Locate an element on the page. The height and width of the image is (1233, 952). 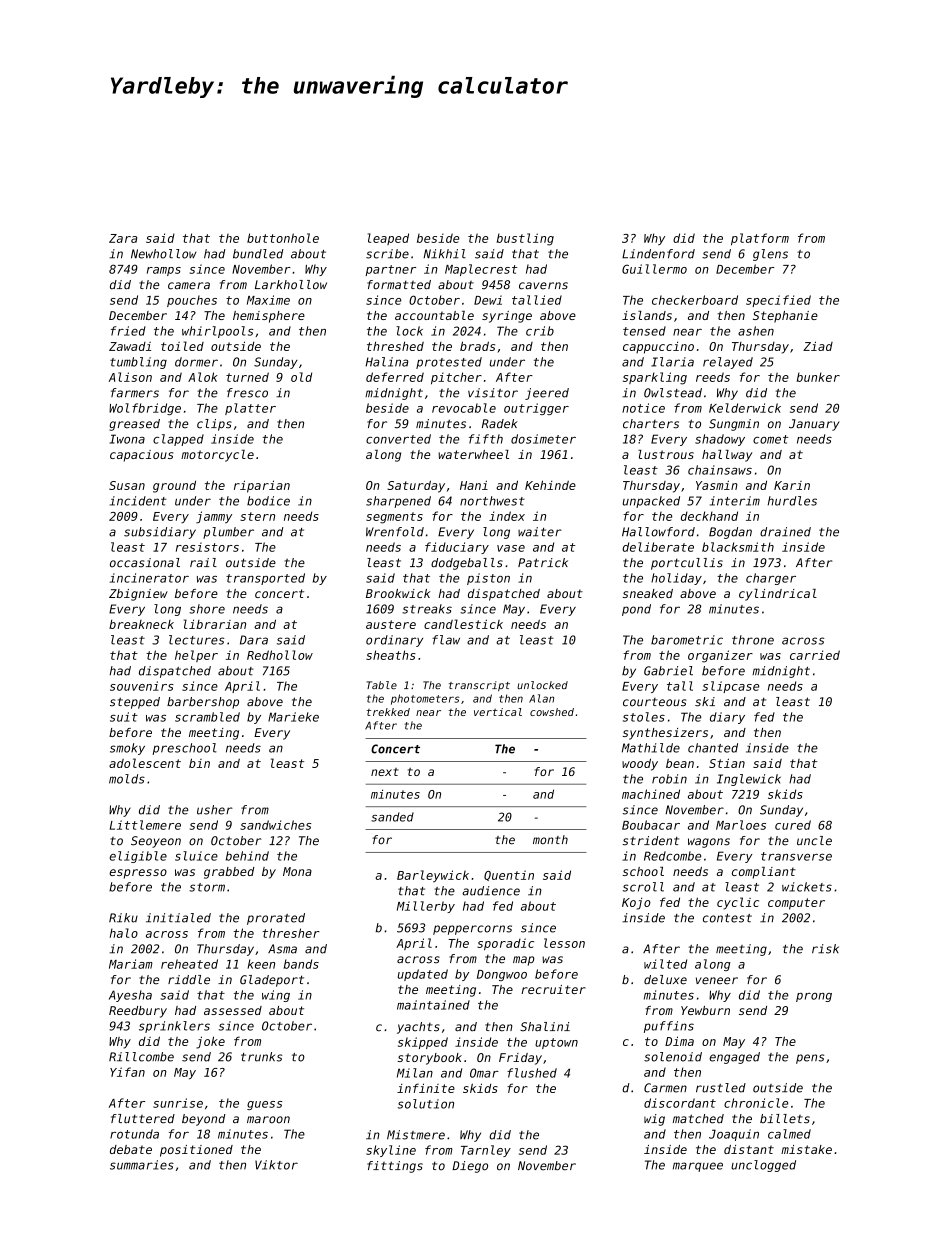
buttonhole is located at coordinates (283, 238).
